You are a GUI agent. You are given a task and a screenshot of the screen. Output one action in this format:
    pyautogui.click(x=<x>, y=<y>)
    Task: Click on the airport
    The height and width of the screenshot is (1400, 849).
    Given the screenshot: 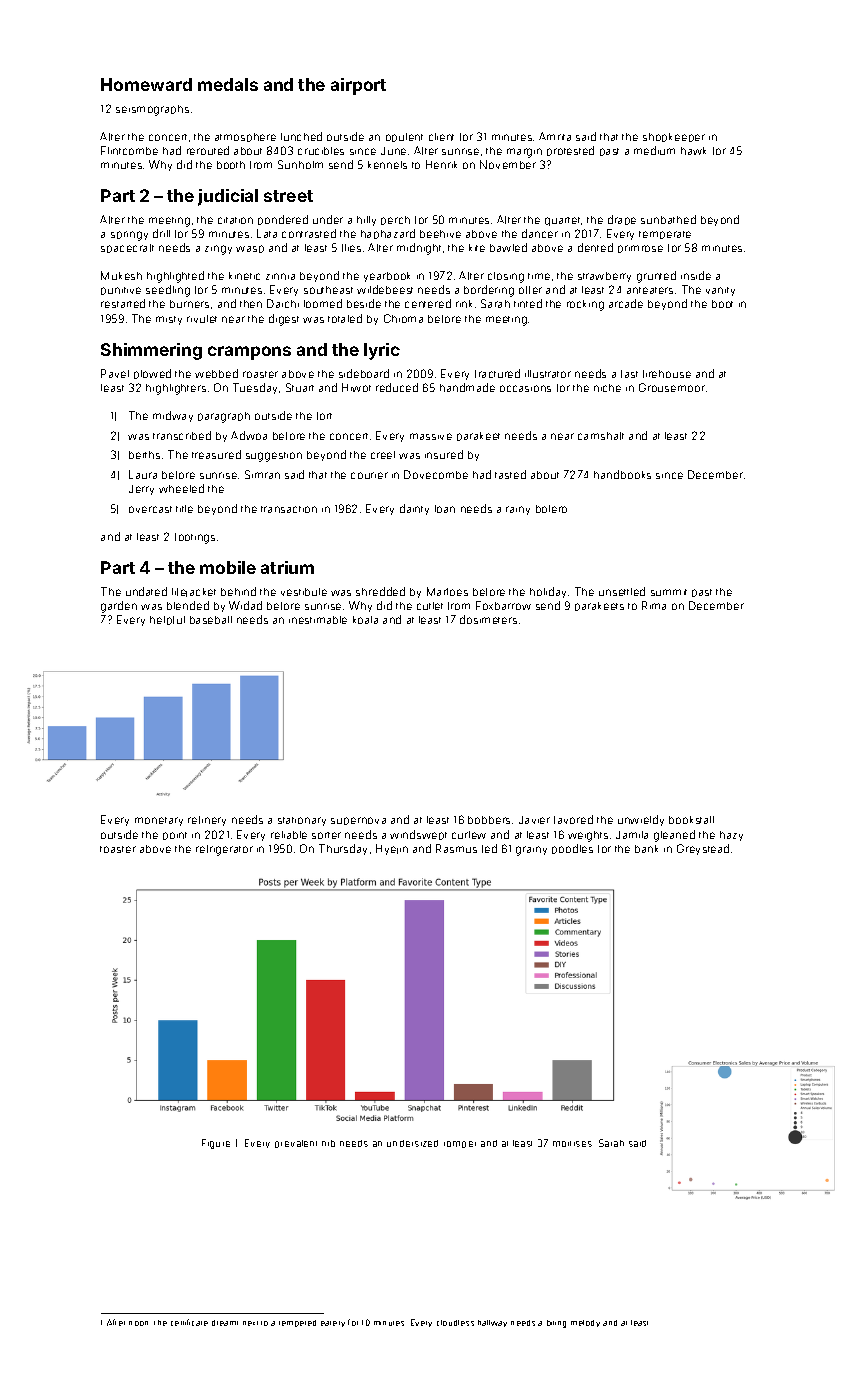 What is the action you would take?
    pyautogui.click(x=358, y=86)
